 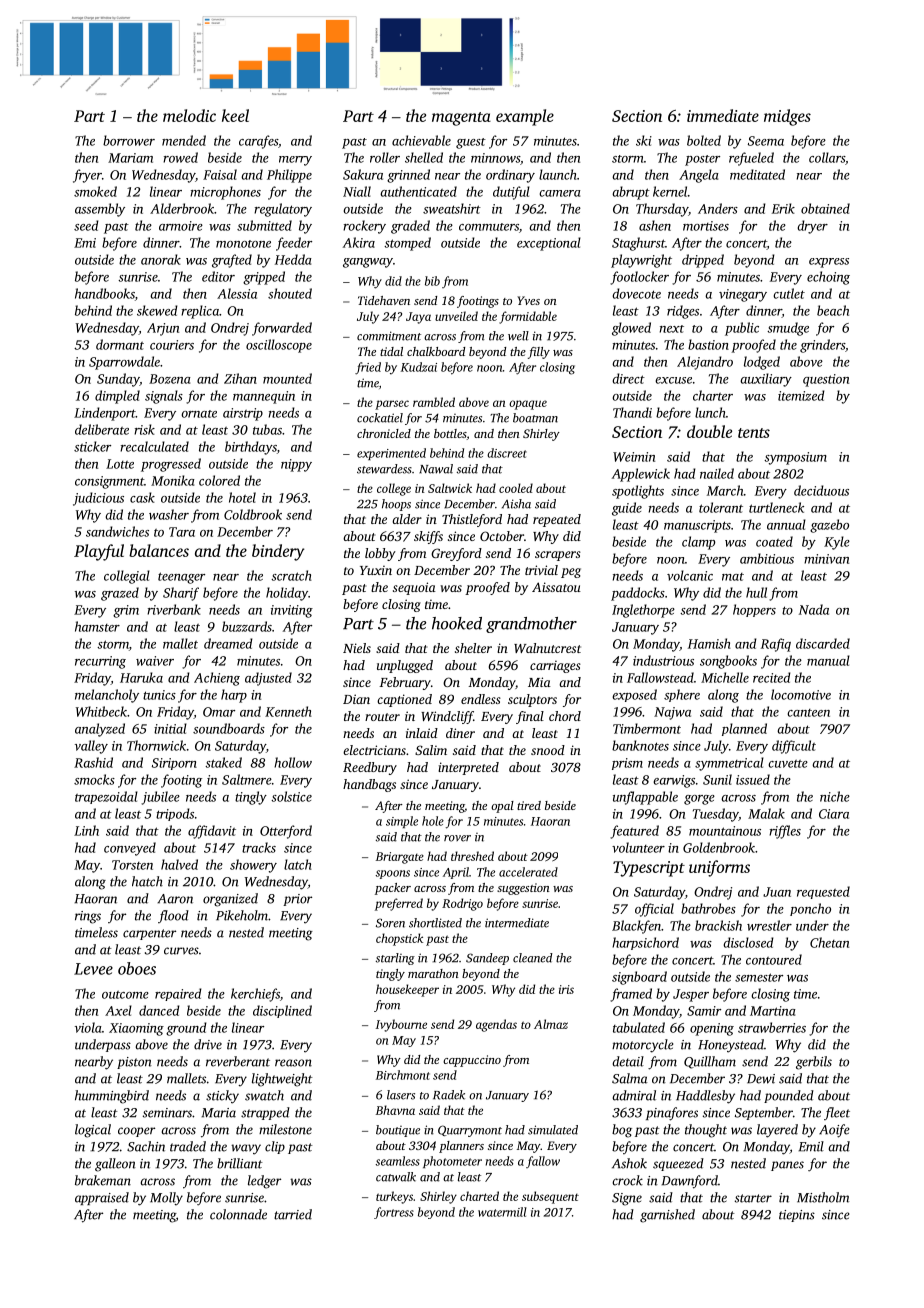 What do you see at coordinates (461, 119) in the image?
I see `magenta` at bounding box center [461, 119].
